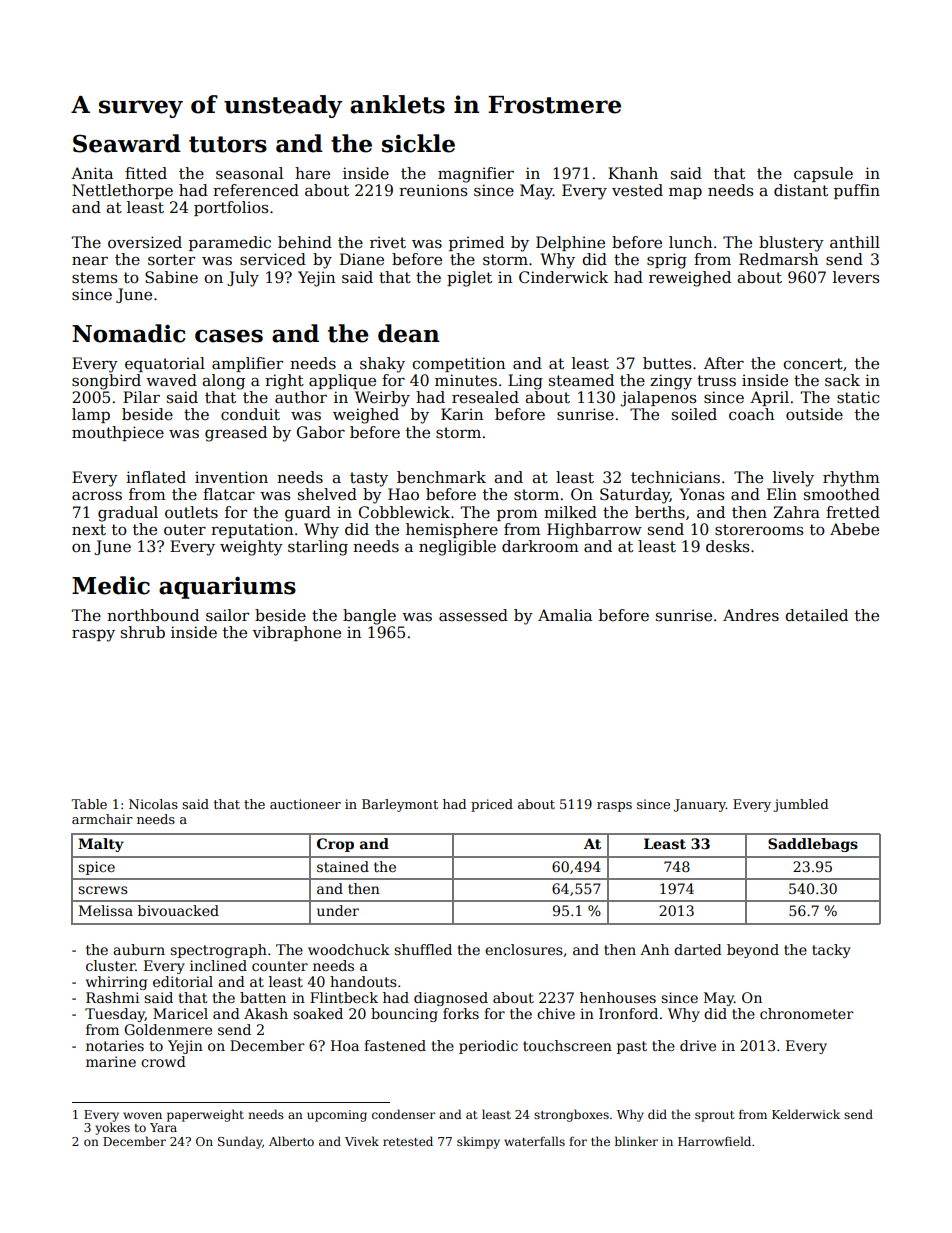 This page has height=1233, width=952. I want to click on Cinderwick, so click(563, 277).
